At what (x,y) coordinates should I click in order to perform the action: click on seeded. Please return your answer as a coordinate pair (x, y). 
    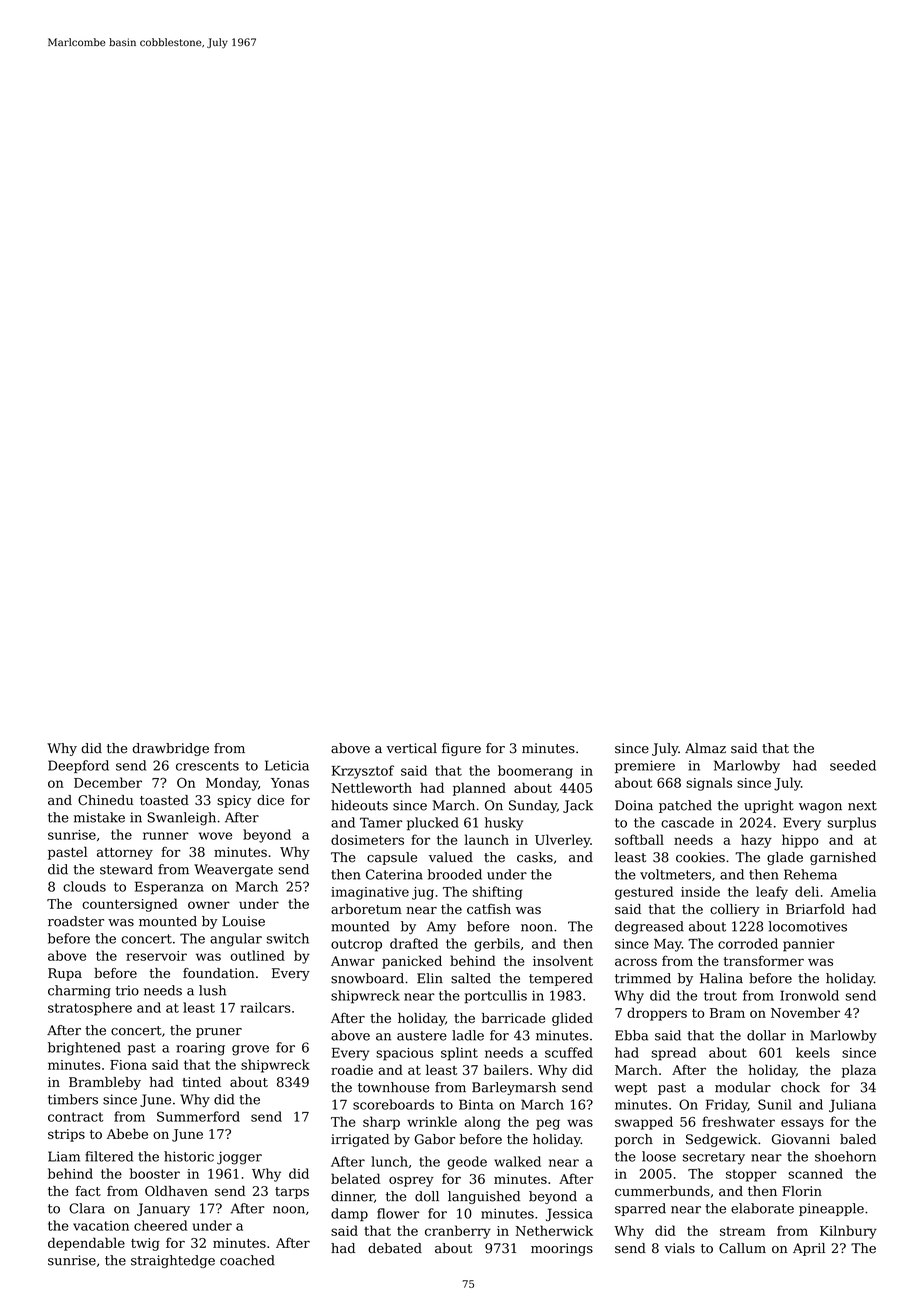
    Looking at the image, I should click on (853, 765).
